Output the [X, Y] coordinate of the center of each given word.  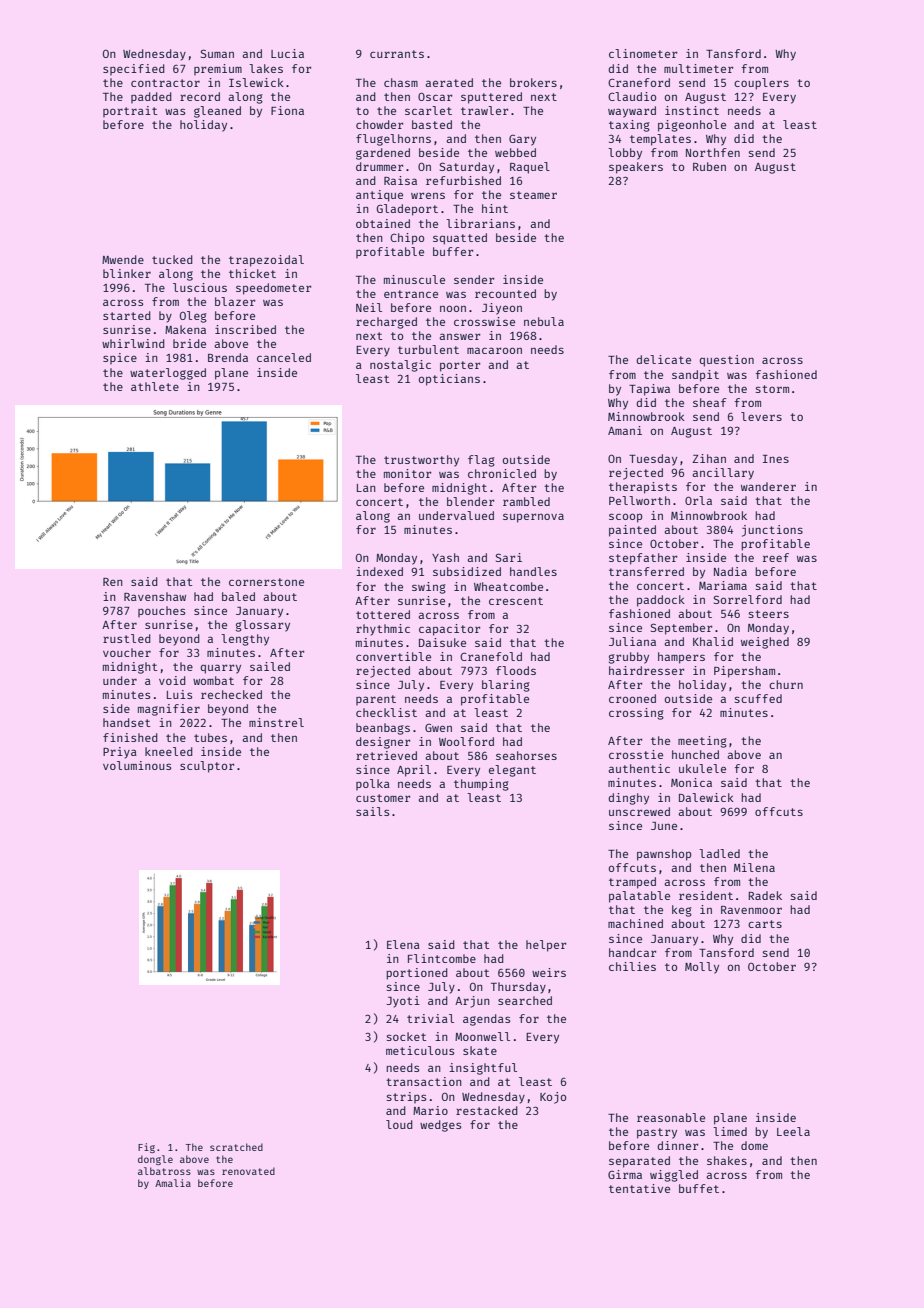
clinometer [643, 53]
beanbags [383, 729]
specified [134, 69]
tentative [639, 1188]
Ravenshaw [155, 596]
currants [397, 54]
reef [776, 557]
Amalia [173, 1183]
